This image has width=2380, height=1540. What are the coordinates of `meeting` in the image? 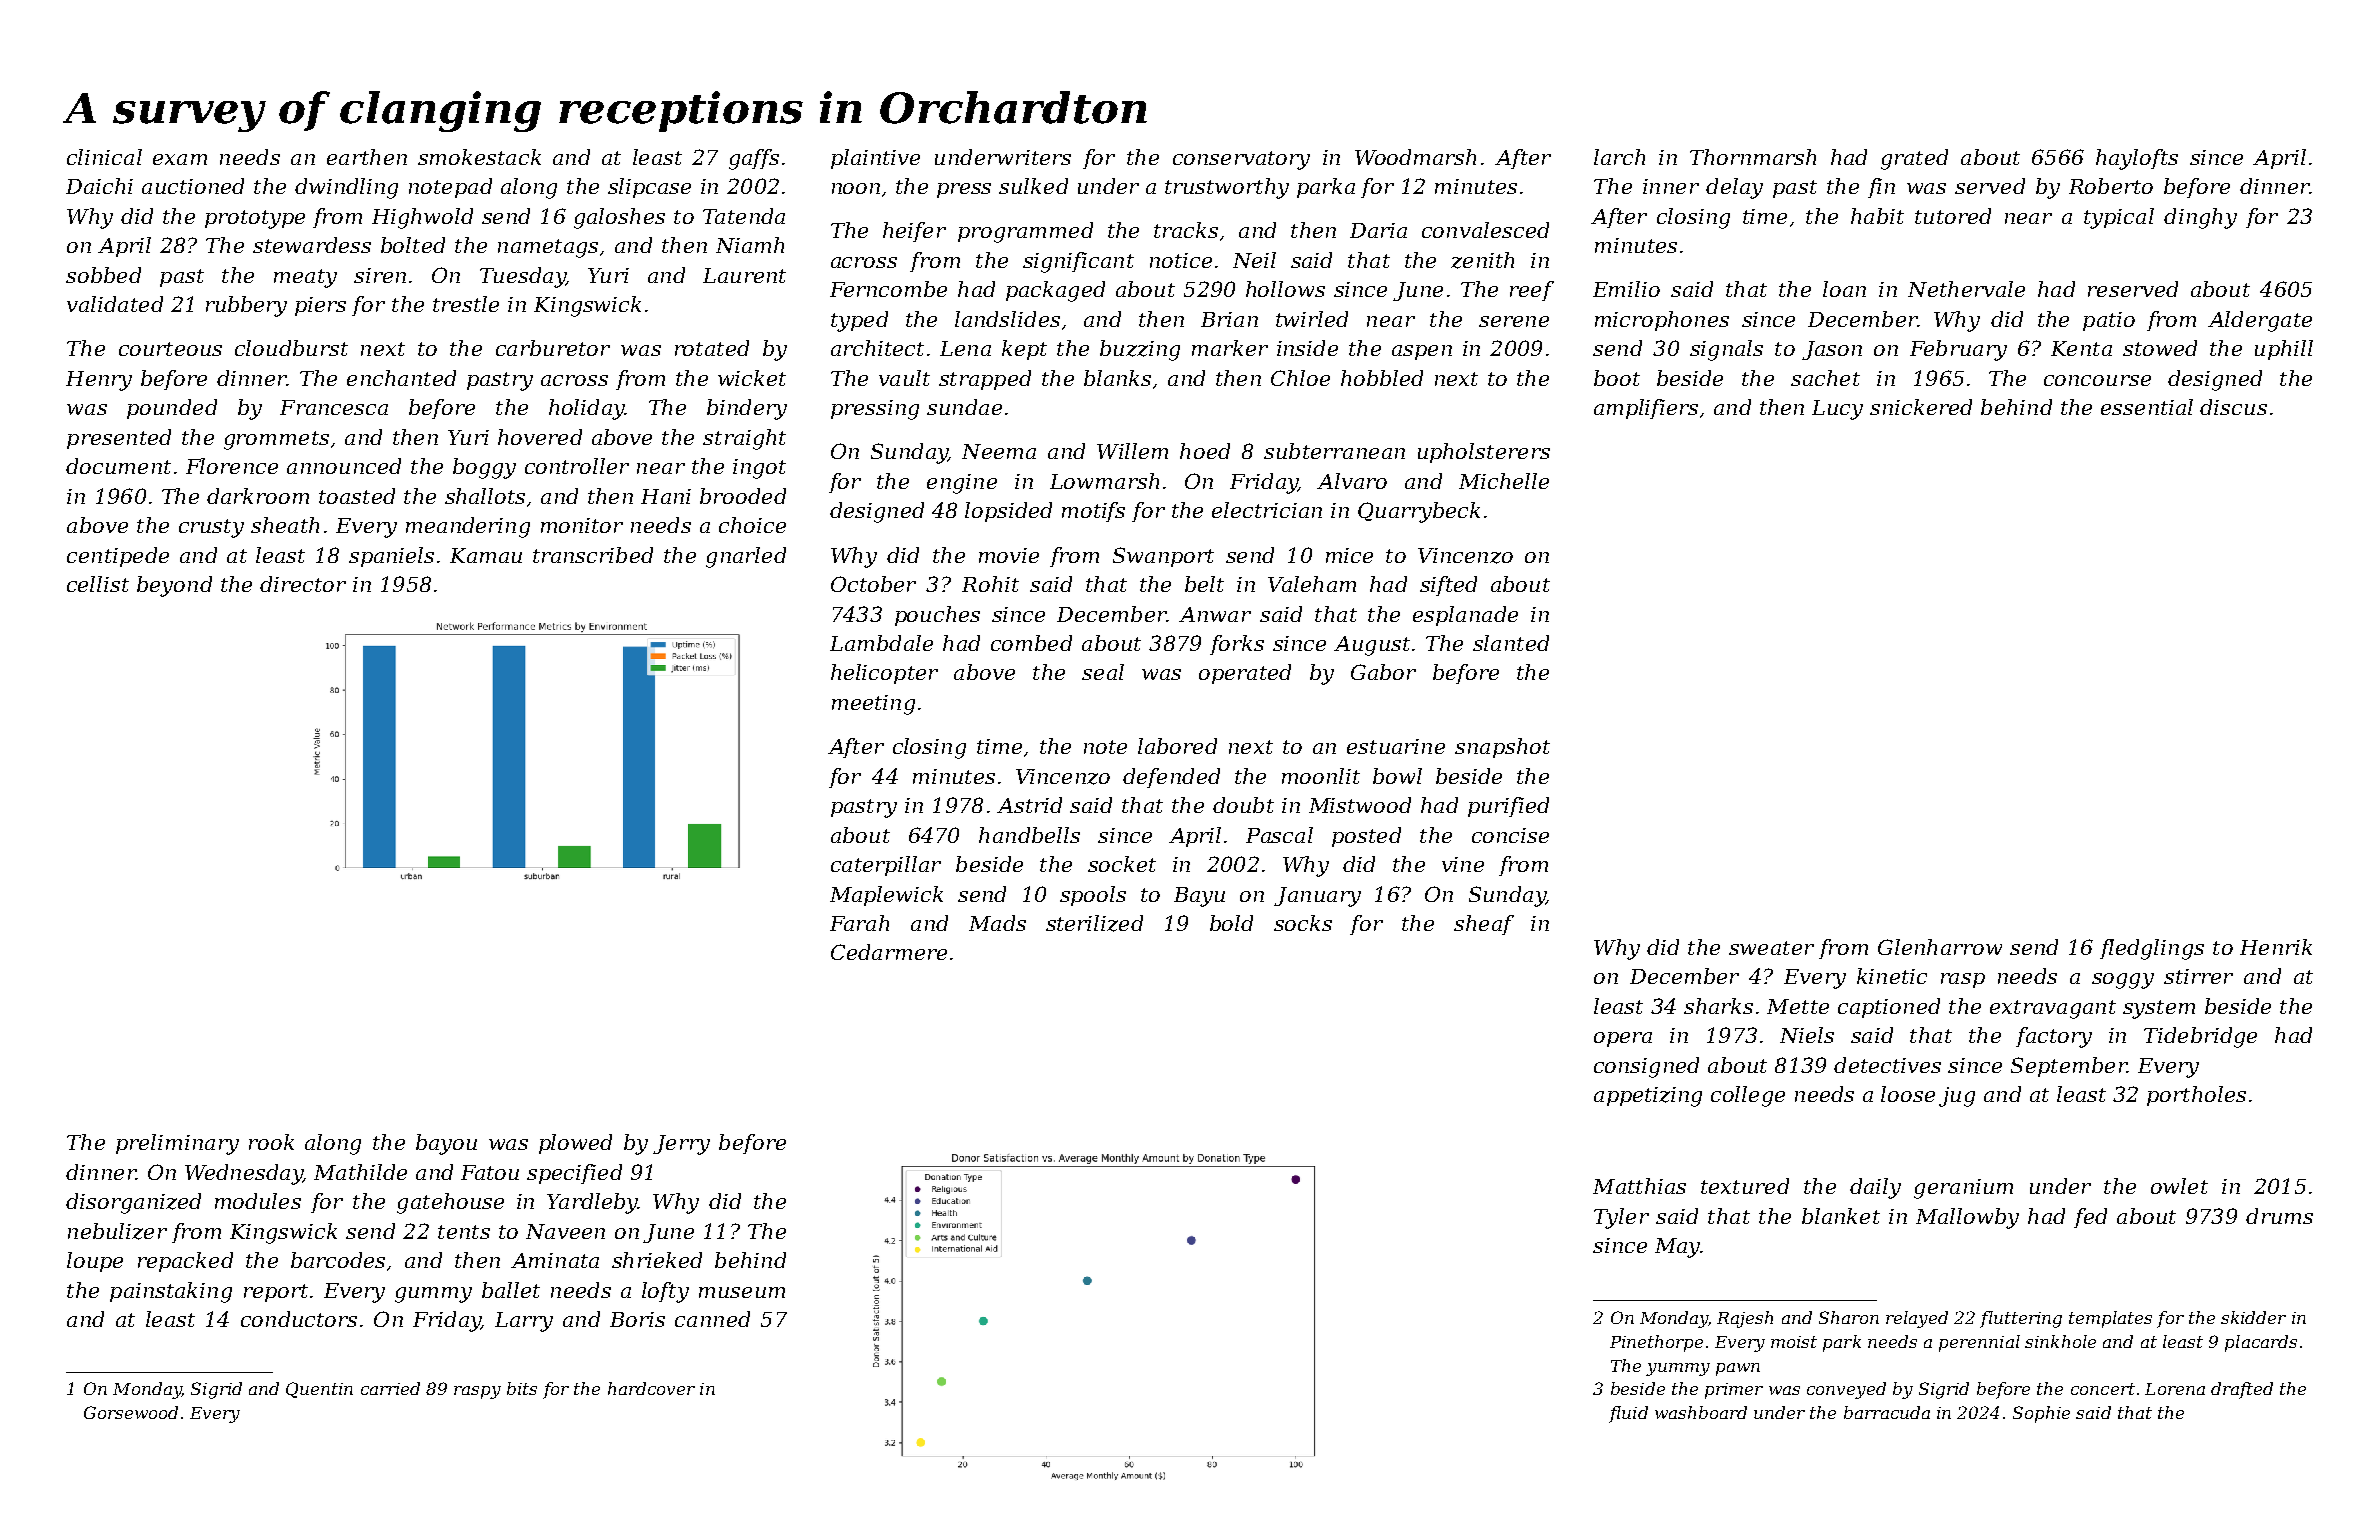 It's located at (873, 705).
